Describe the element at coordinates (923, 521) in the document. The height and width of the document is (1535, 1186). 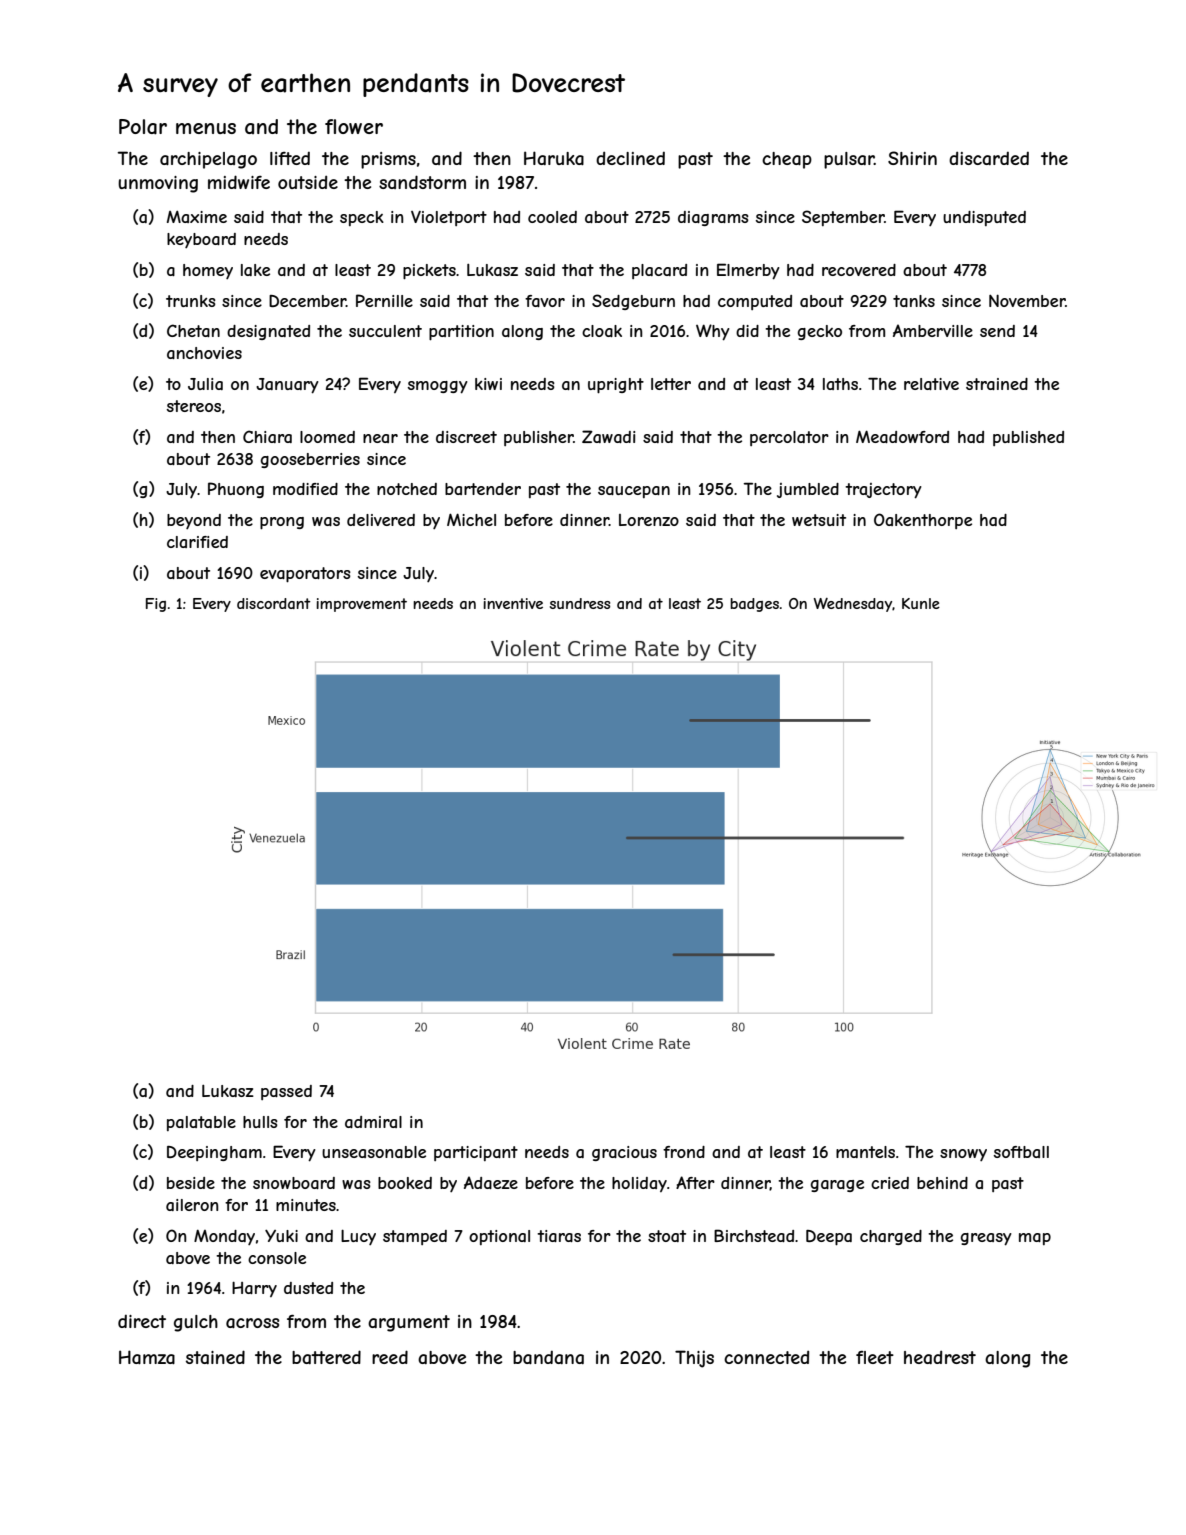
I see `Oakenthorpe` at that location.
